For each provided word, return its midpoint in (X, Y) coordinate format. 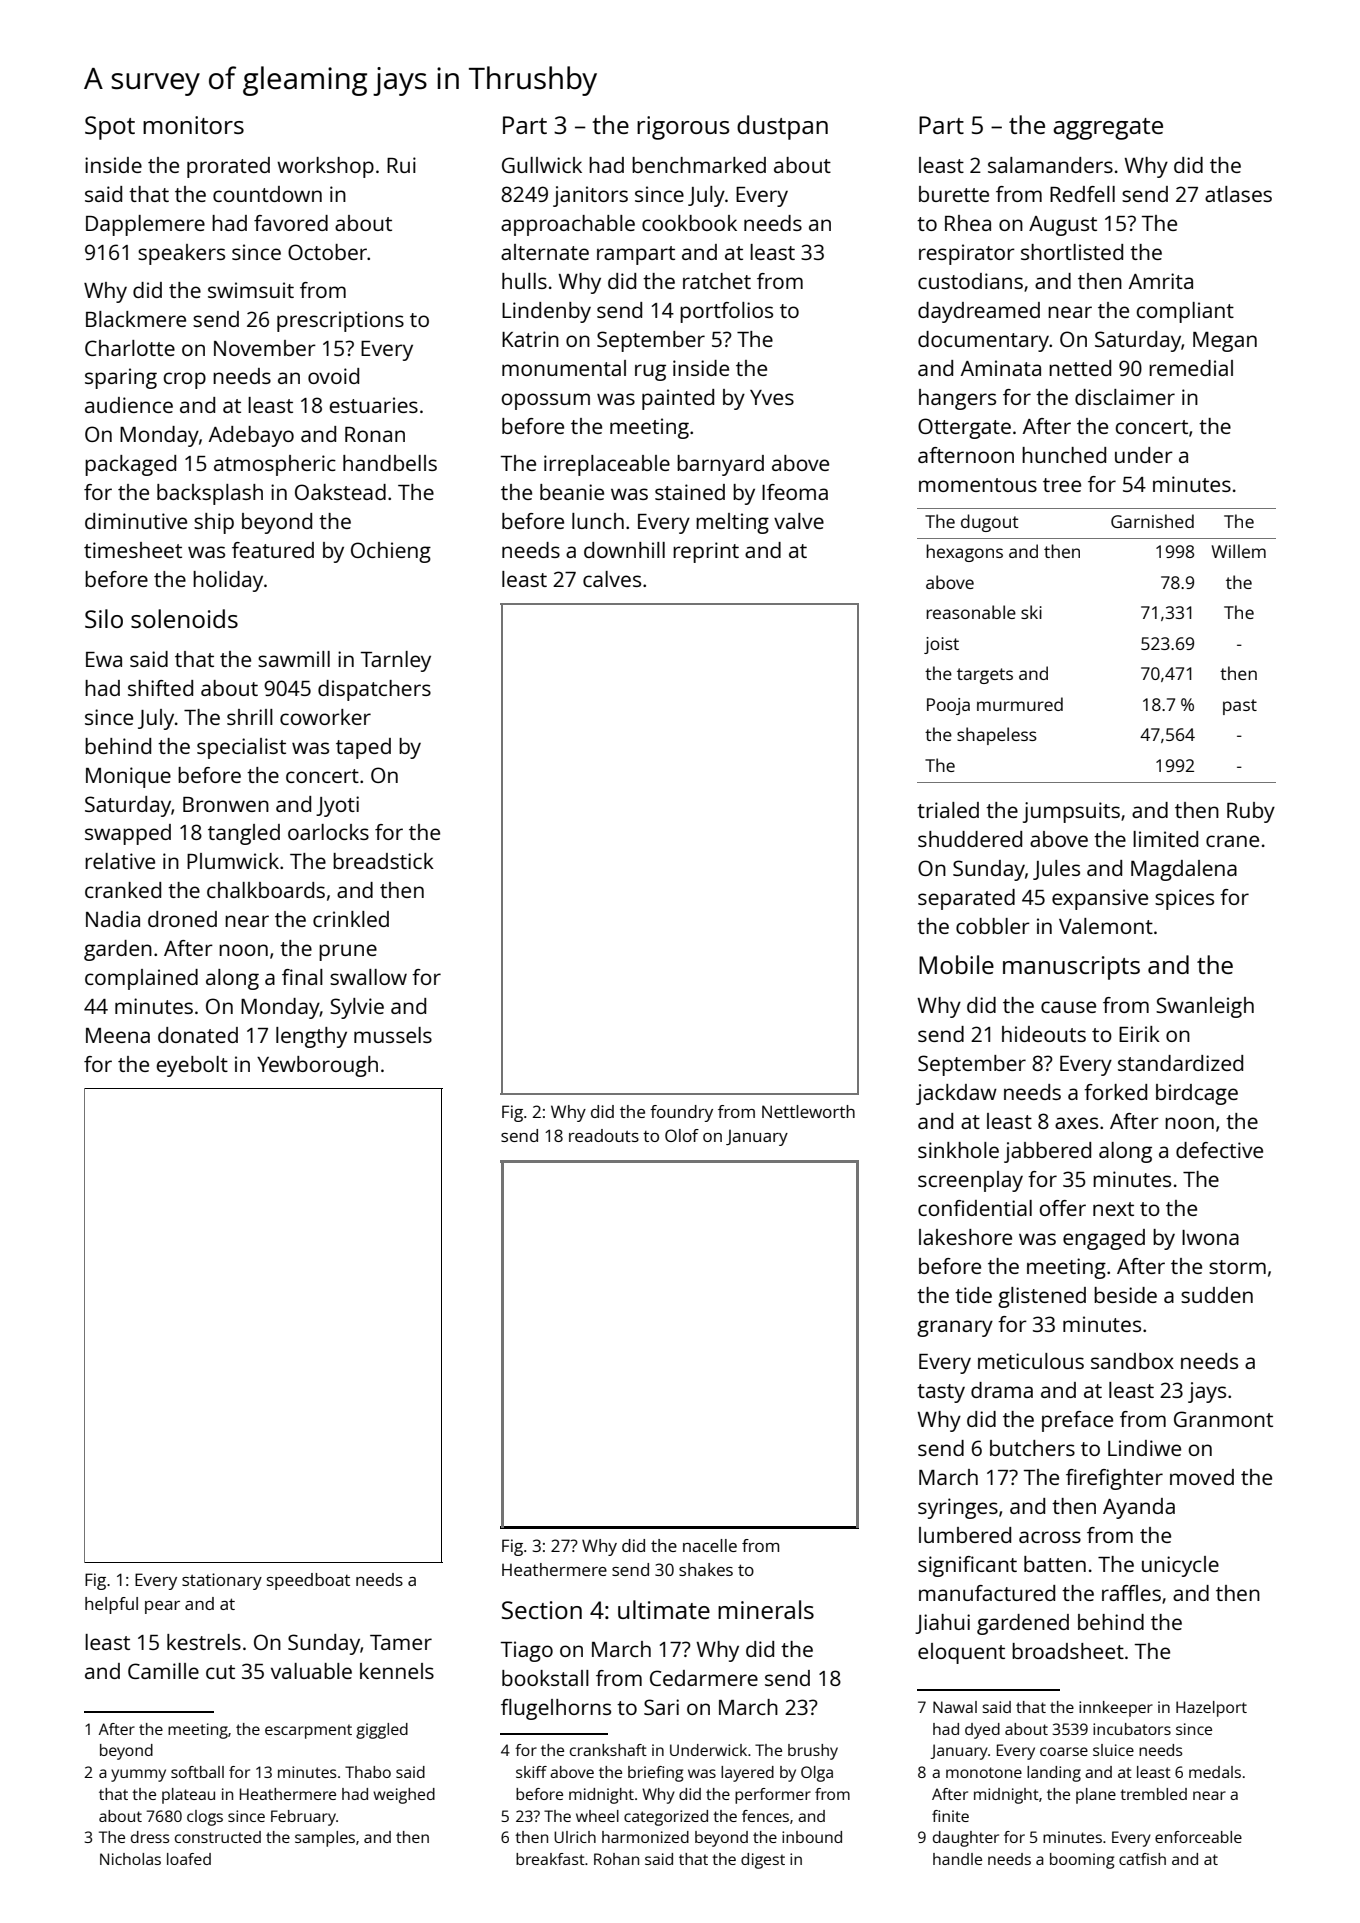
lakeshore (965, 1237)
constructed (218, 1837)
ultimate (664, 1609)
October (327, 252)
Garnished (1152, 521)
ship (214, 523)
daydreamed (979, 312)
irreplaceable (607, 465)
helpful (111, 1605)
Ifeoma (795, 492)
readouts (604, 1135)
